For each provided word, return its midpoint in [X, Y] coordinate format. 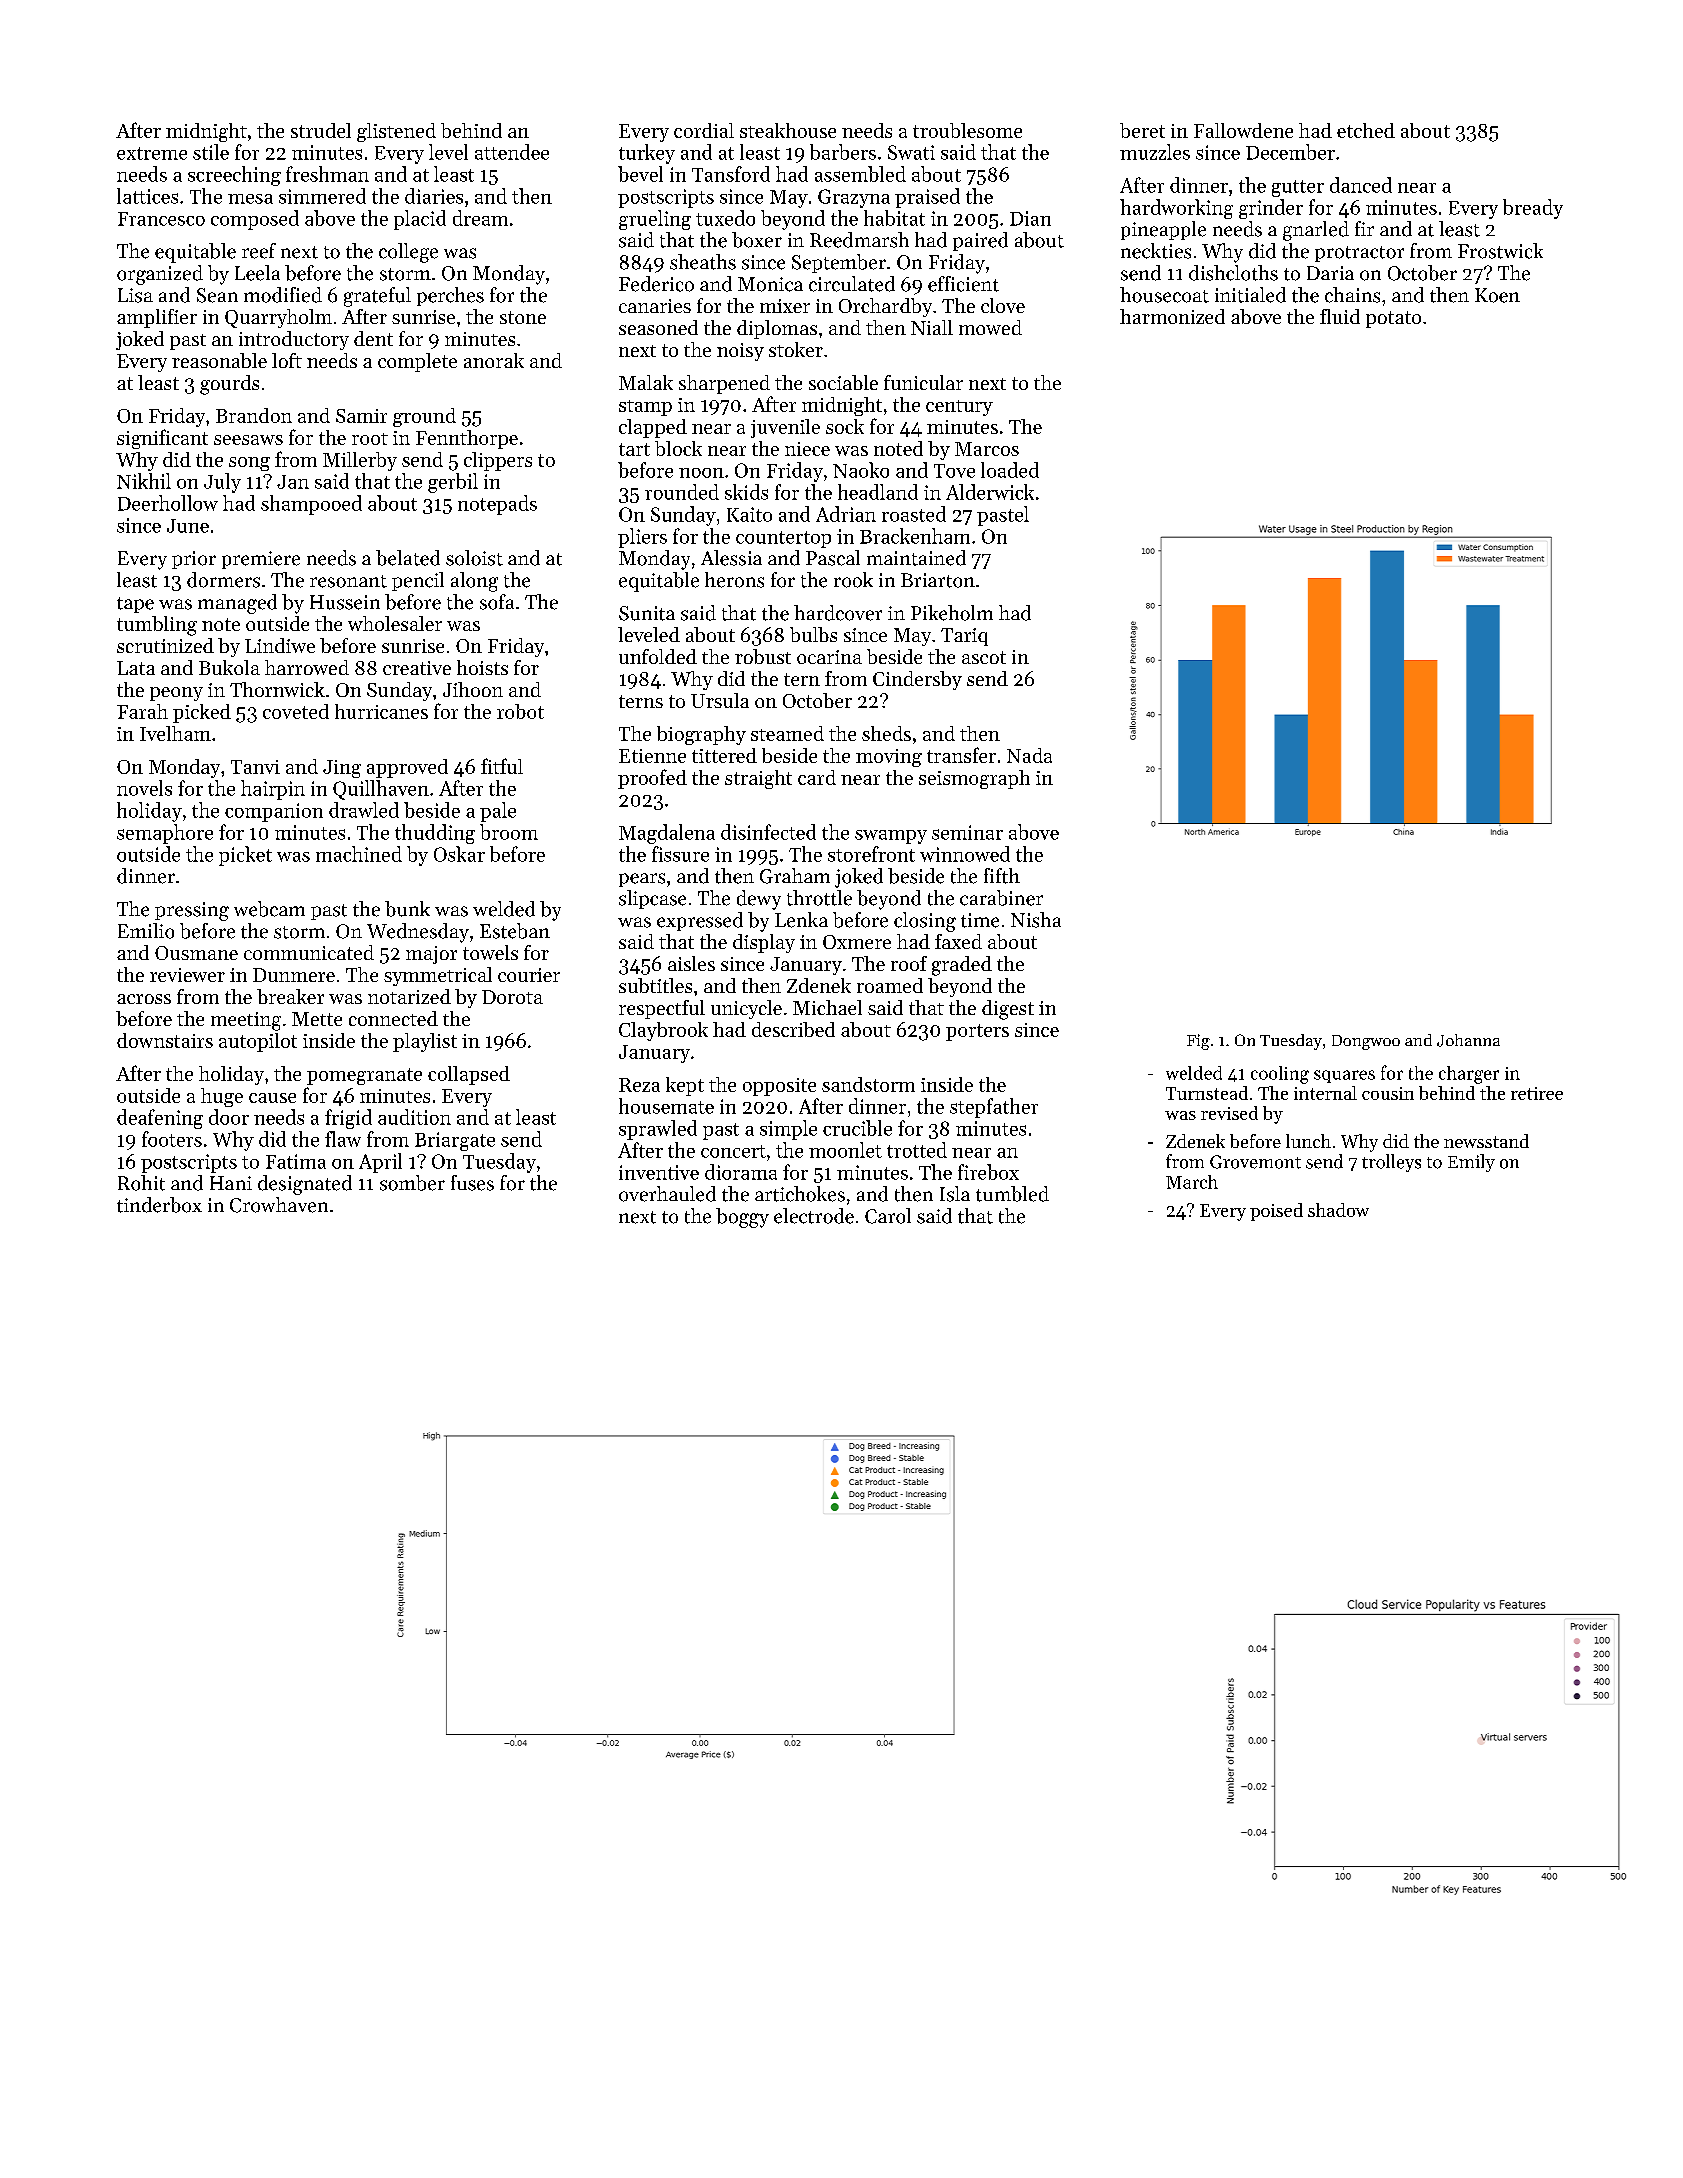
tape [135, 605]
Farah [142, 711]
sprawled [658, 1130]
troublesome [967, 130]
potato [1393, 319]
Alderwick [990, 492]
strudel [321, 130]
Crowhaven [279, 1205]
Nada [1029, 755]
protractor [1359, 254]
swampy [891, 837]
